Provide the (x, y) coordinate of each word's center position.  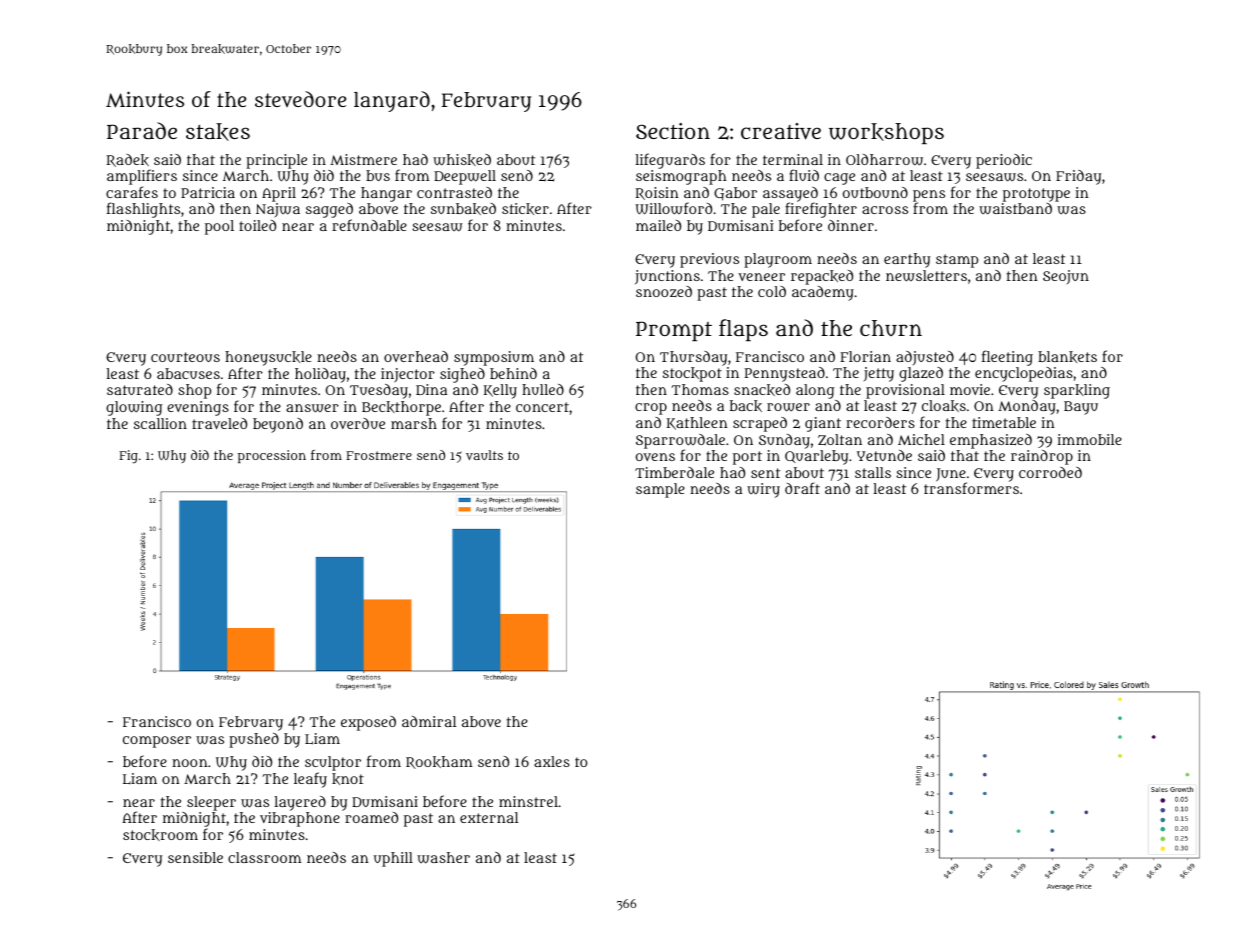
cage (839, 179)
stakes (218, 132)
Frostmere (379, 455)
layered (300, 803)
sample (660, 490)
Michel (921, 439)
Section (673, 131)
